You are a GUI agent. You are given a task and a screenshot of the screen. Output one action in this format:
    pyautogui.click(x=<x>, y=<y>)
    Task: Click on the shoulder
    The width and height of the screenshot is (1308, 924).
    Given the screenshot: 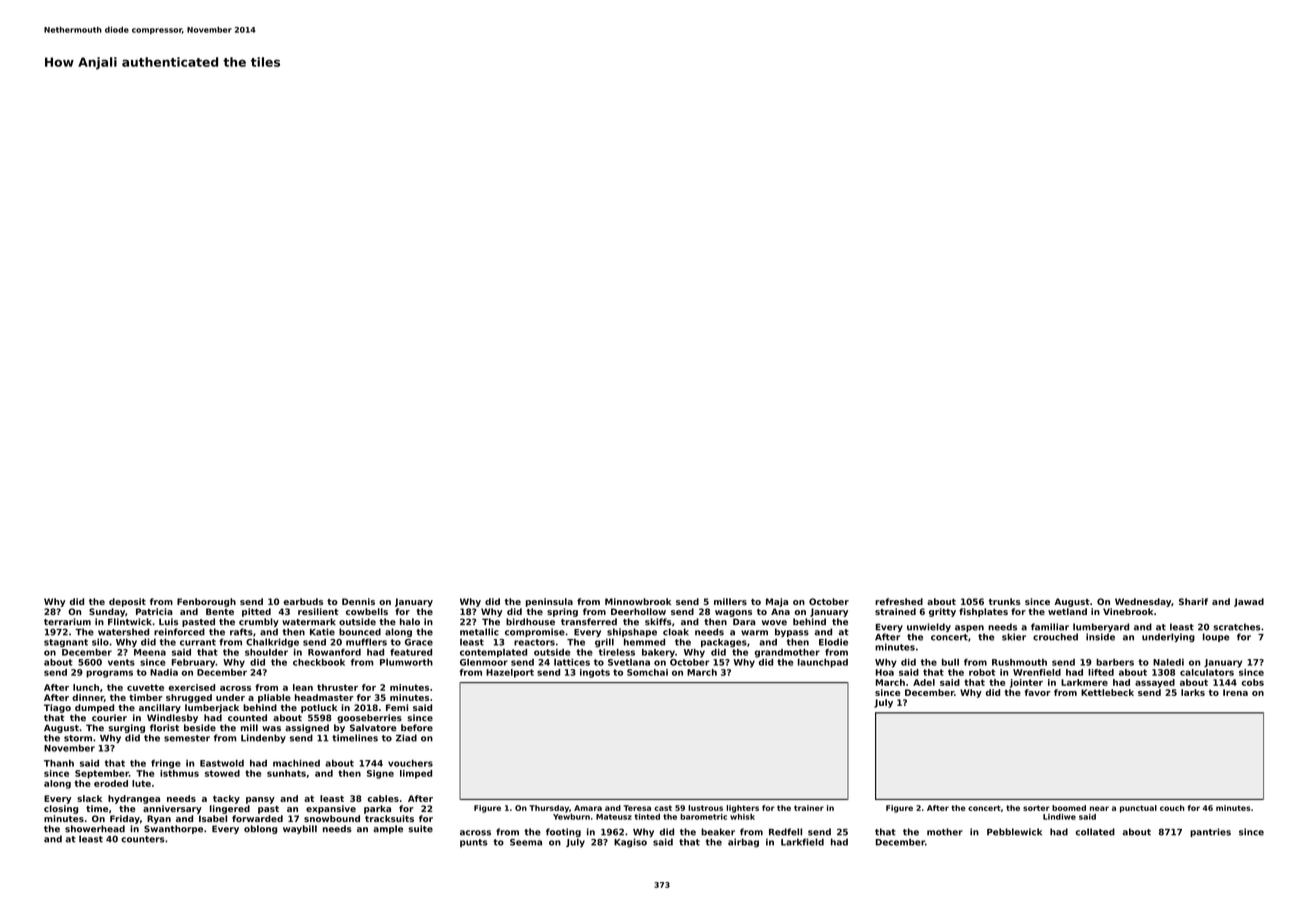 What is the action you would take?
    pyautogui.click(x=266, y=652)
